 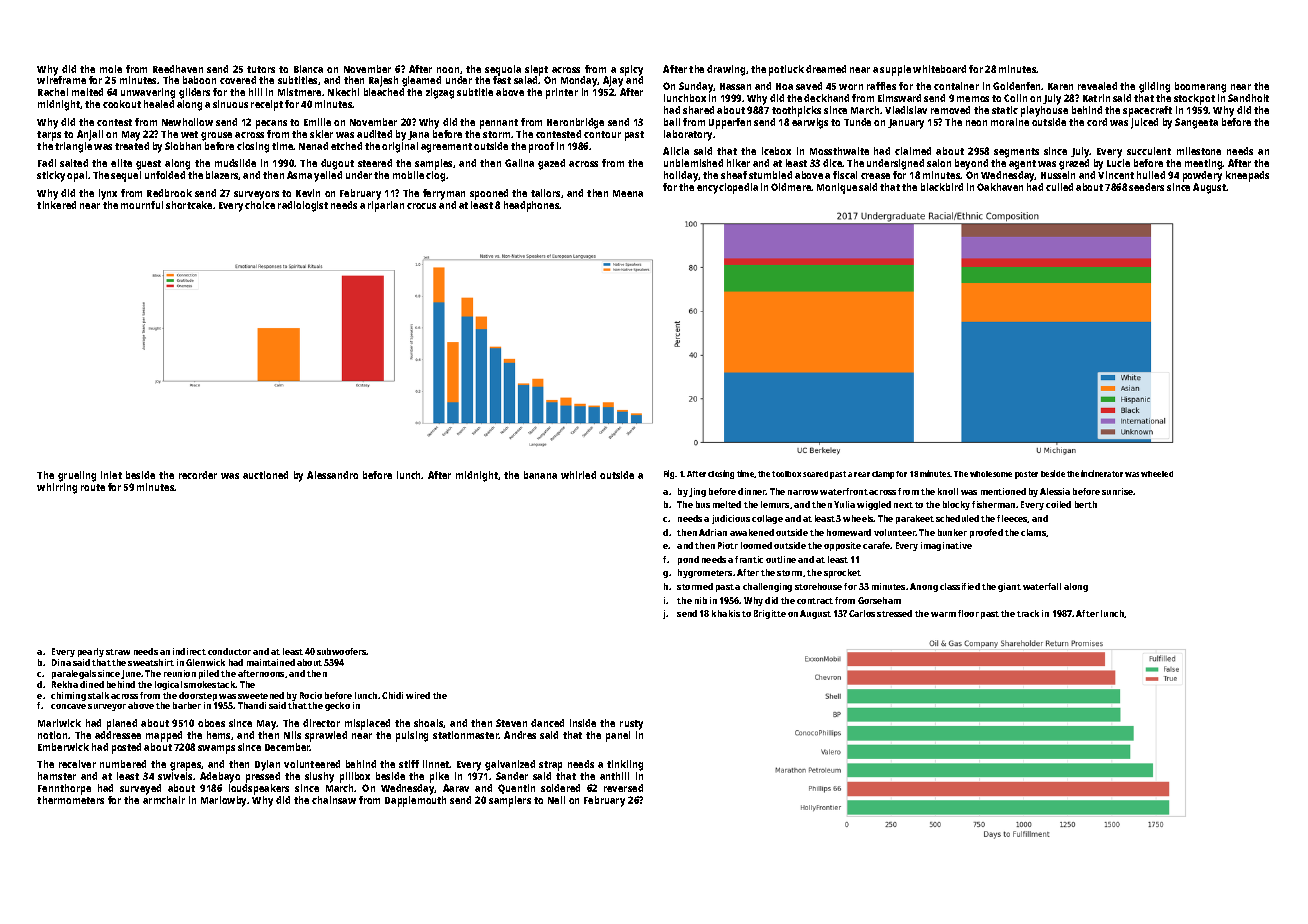 What do you see at coordinates (623, 788) in the screenshot?
I see `reversed` at bounding box center [623, 788].
